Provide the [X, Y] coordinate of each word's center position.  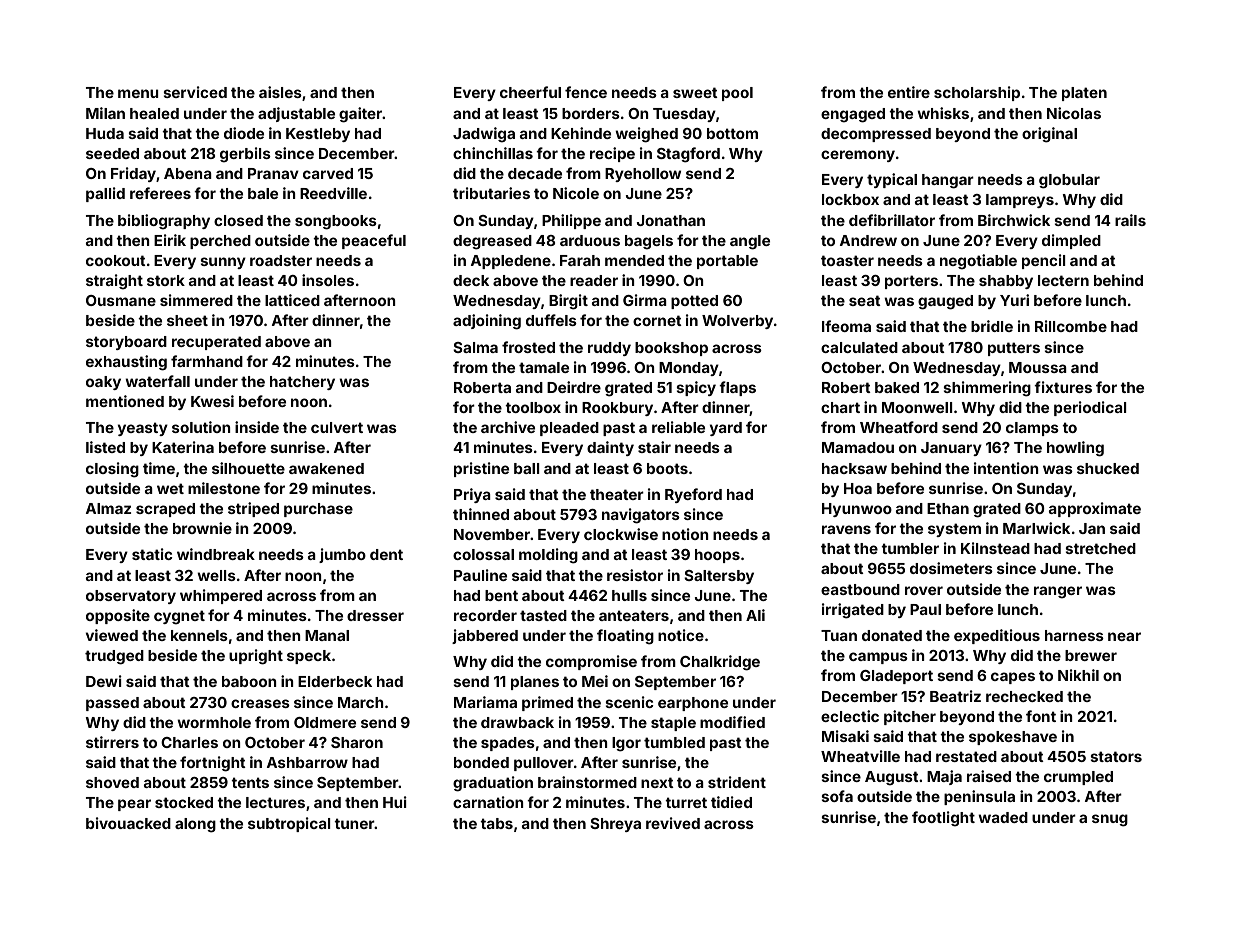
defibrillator [892, 220]
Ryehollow [643, 175]
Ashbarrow [307, 762]
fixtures [1063, 387]
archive [508, 427]
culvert [337, 427]
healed [154, 113]
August [892, 778]
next [657, 782]
